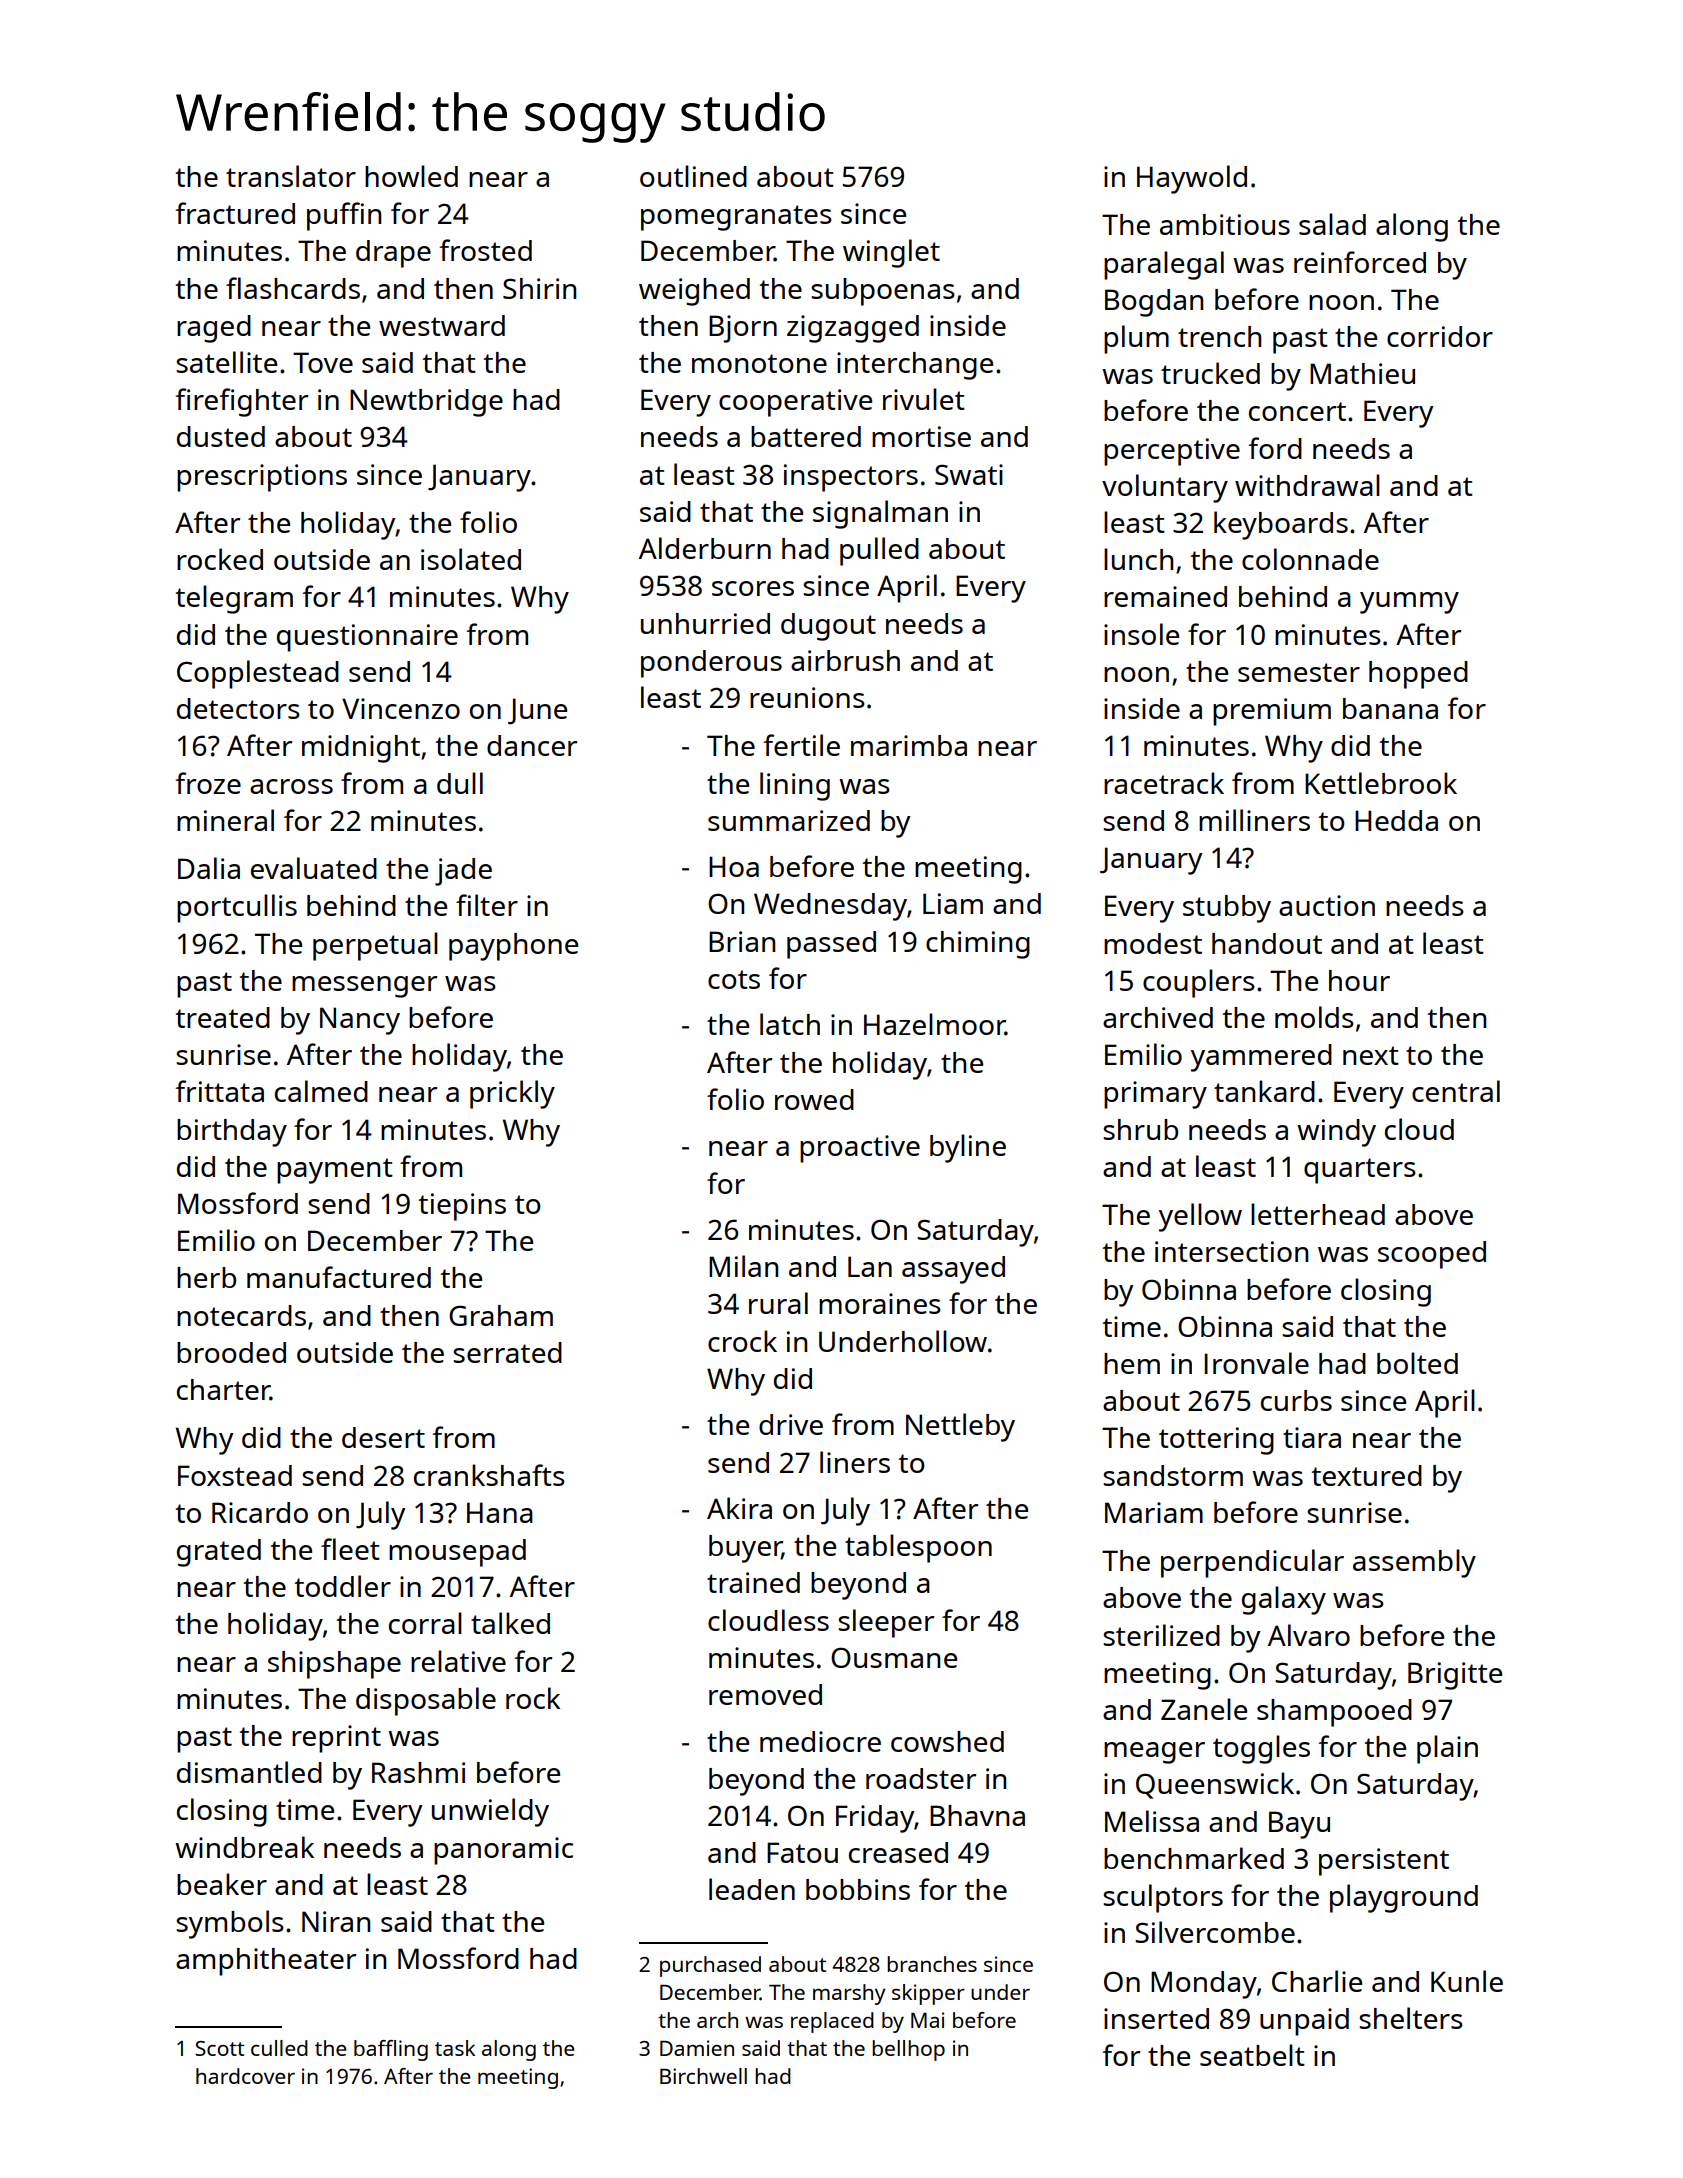 The width and height of the screenshot is (1683, 2178). What do you see at coordinates (391, 2050) in the screenshot?
I see `baffling` at bounding box center [391, 2050].
